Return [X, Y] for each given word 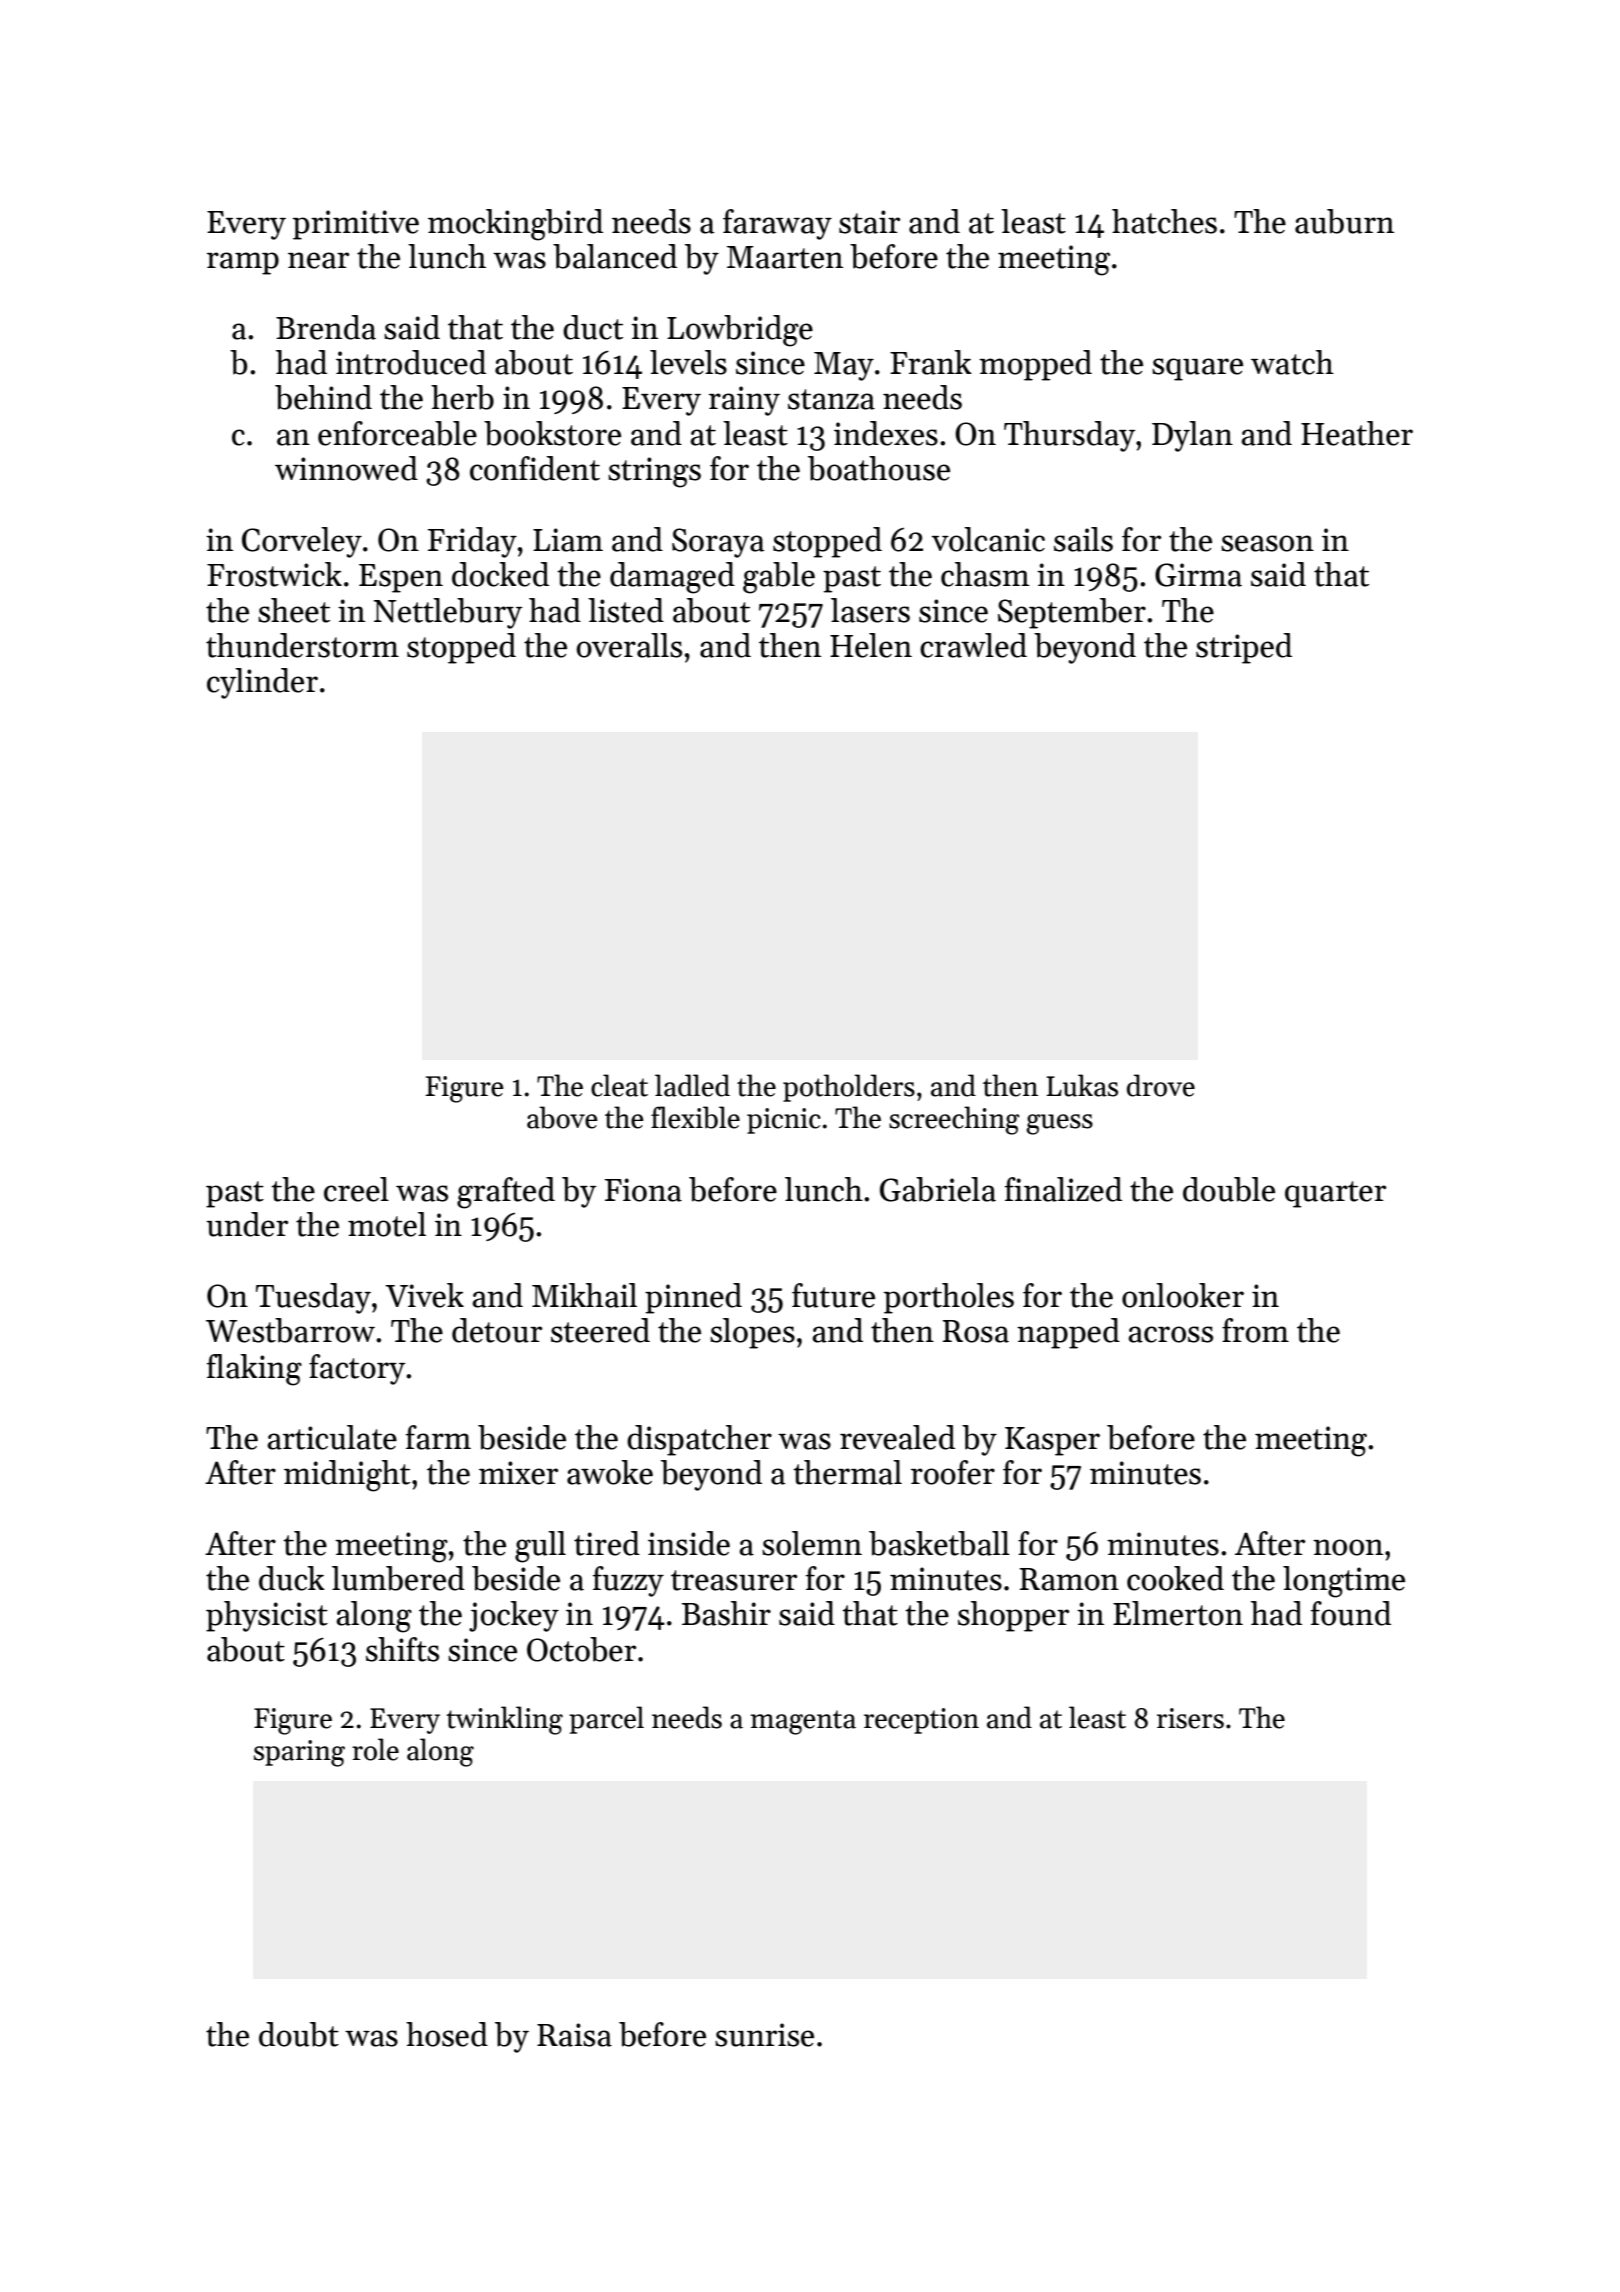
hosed [447, 2034]
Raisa [574, 2035]
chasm [985, 574]
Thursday [1070, 436]
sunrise [764, 2035]
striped [1244, 648]
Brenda [326, 327]
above [562, 1117]
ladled [692, 1085]
